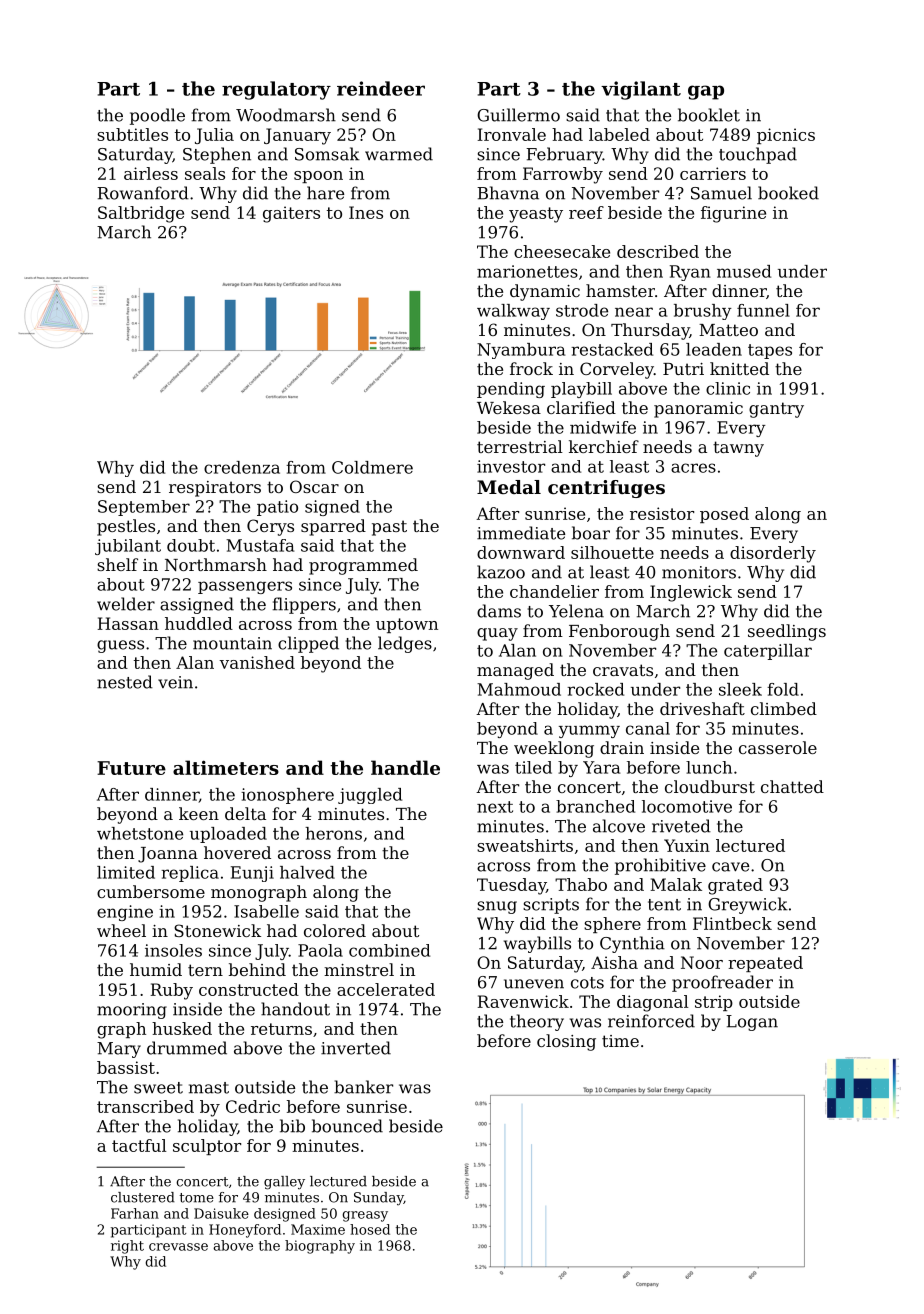 The image size is (924, 1314). What do you see at coordinates (744, 271) in the page?
I see `mused` at bounding box center [744, 271].
